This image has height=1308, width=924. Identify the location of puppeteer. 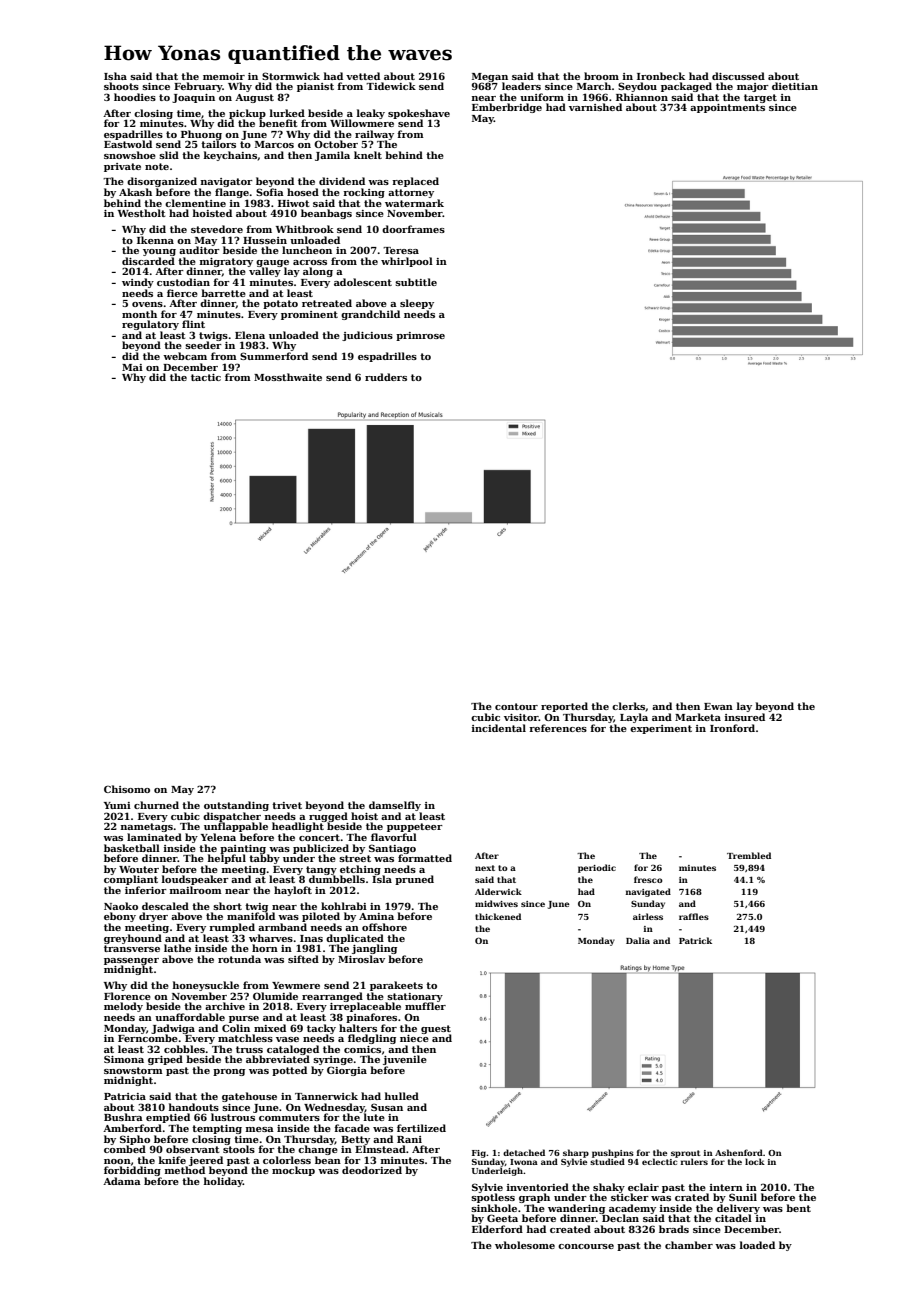
(415, 827).
